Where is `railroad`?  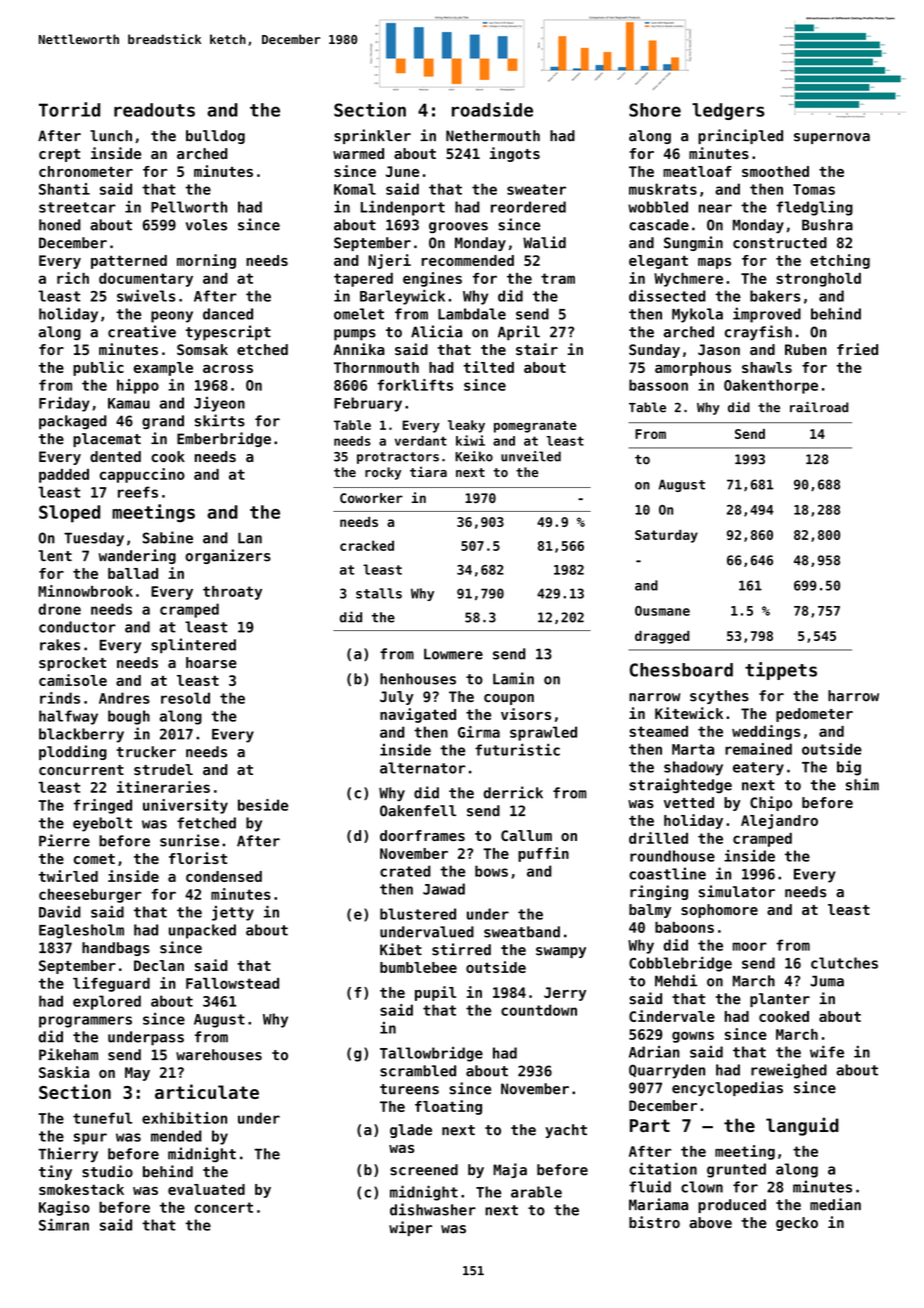 railroad is located at coordinates (819, 407).
